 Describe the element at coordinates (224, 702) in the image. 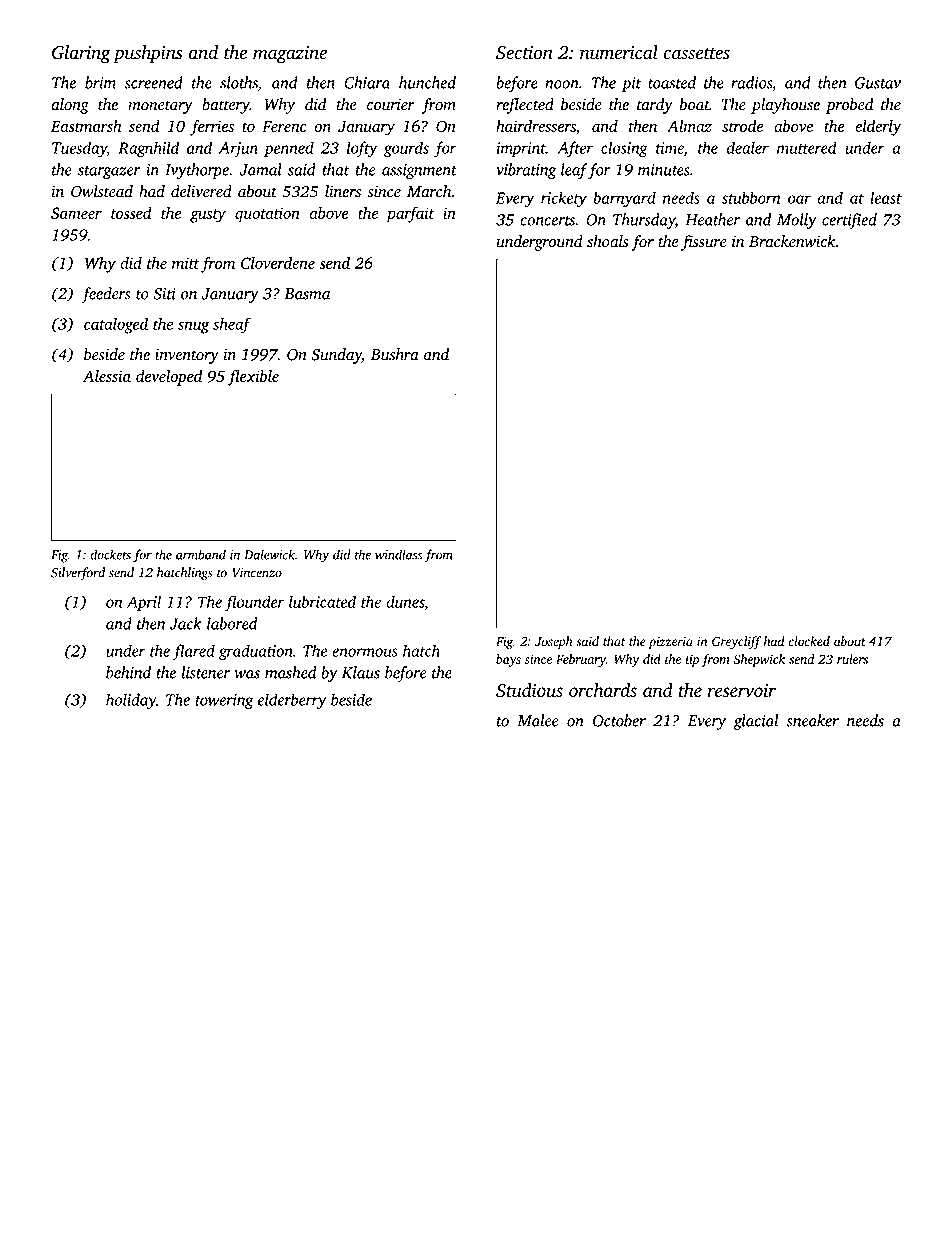

I see `towering` at that location.
